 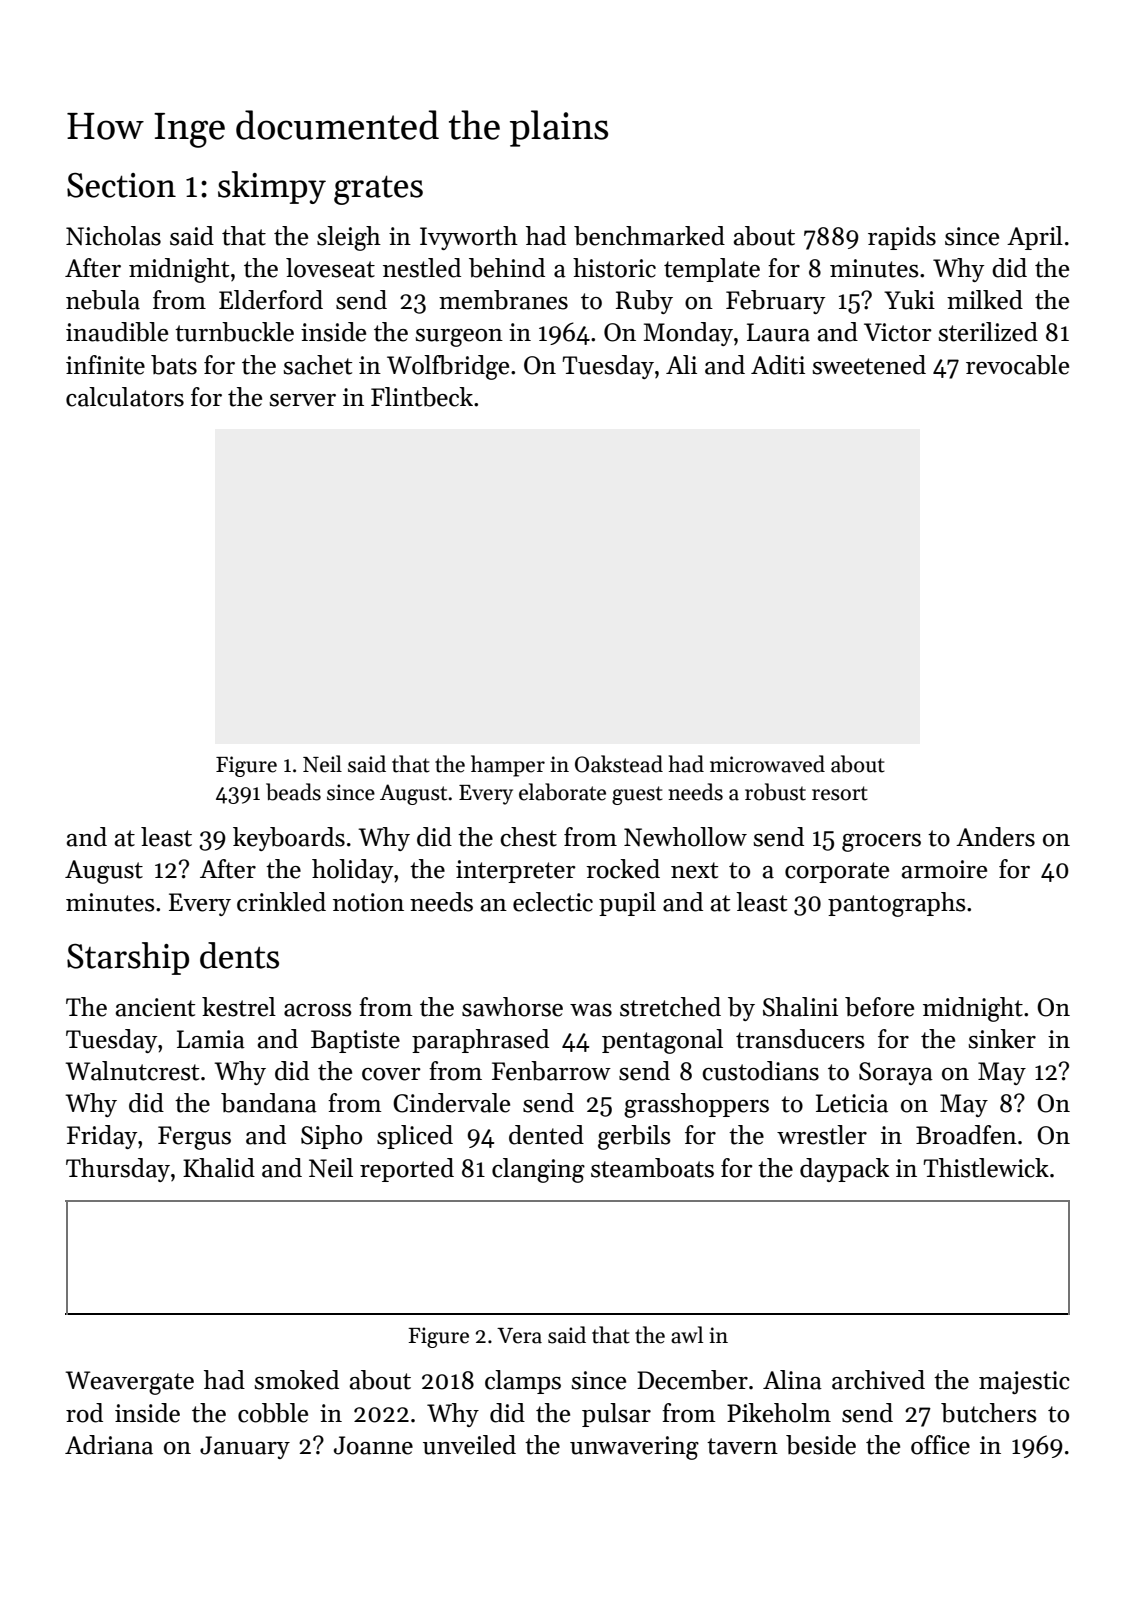 I want to click on hamper, so click(x=508, y=766).
